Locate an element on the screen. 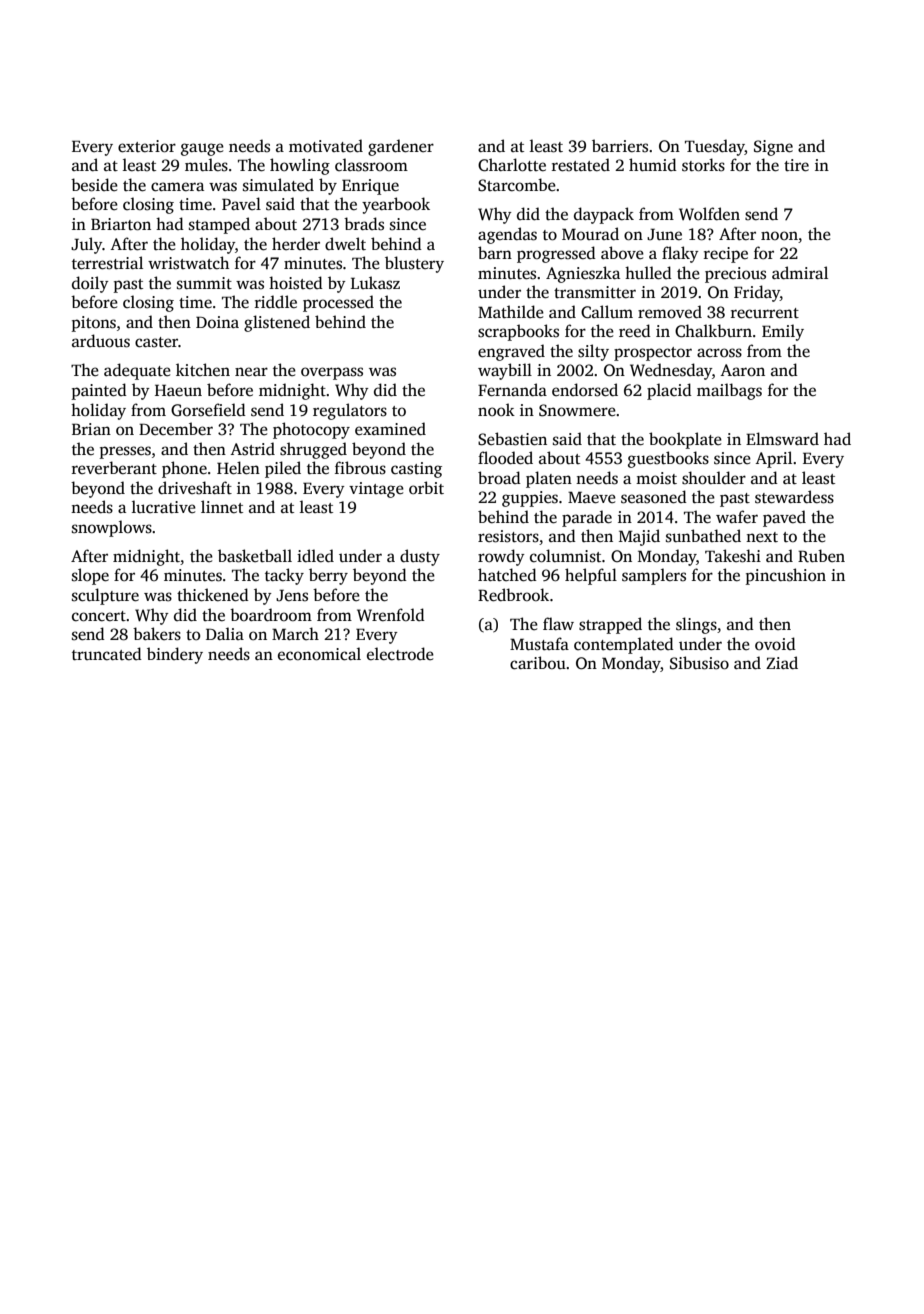 This screenshot has width=924, height=1314. bakers is located at coordinates (157, 634).
